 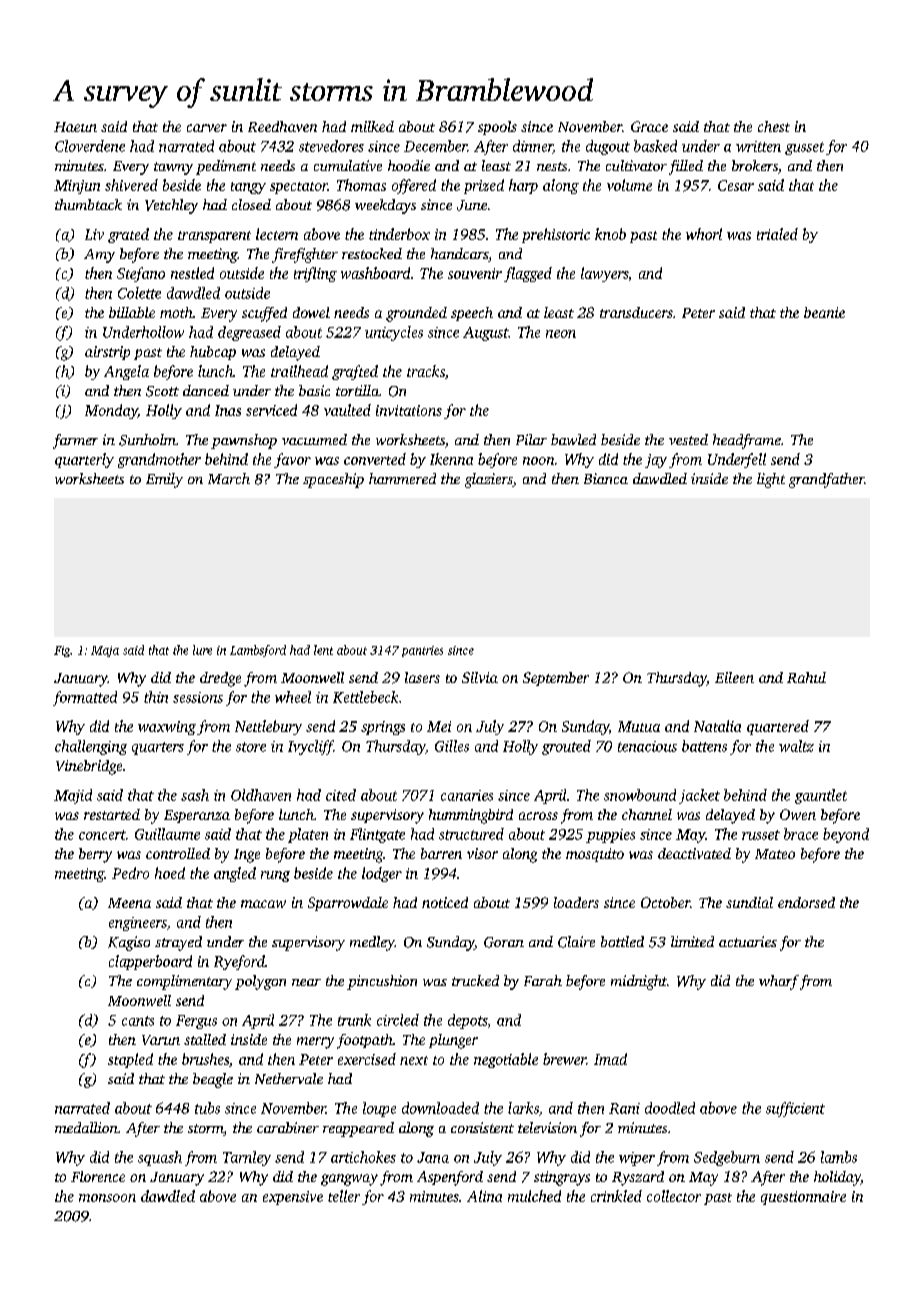 I want to click on spools, so click(x=497, y=128).
